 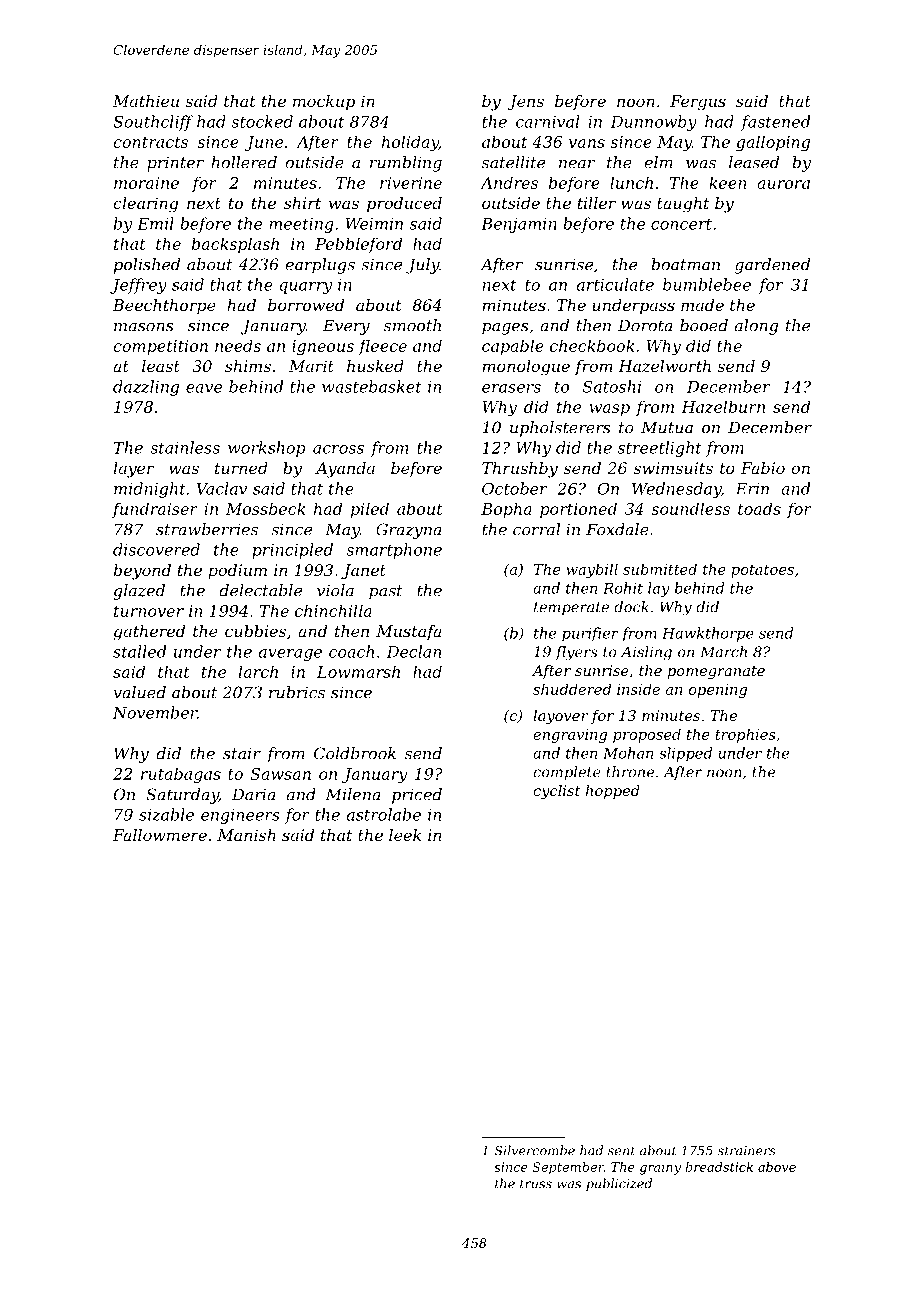 I want to click on Mathieu, so click(x=146, y=101).
